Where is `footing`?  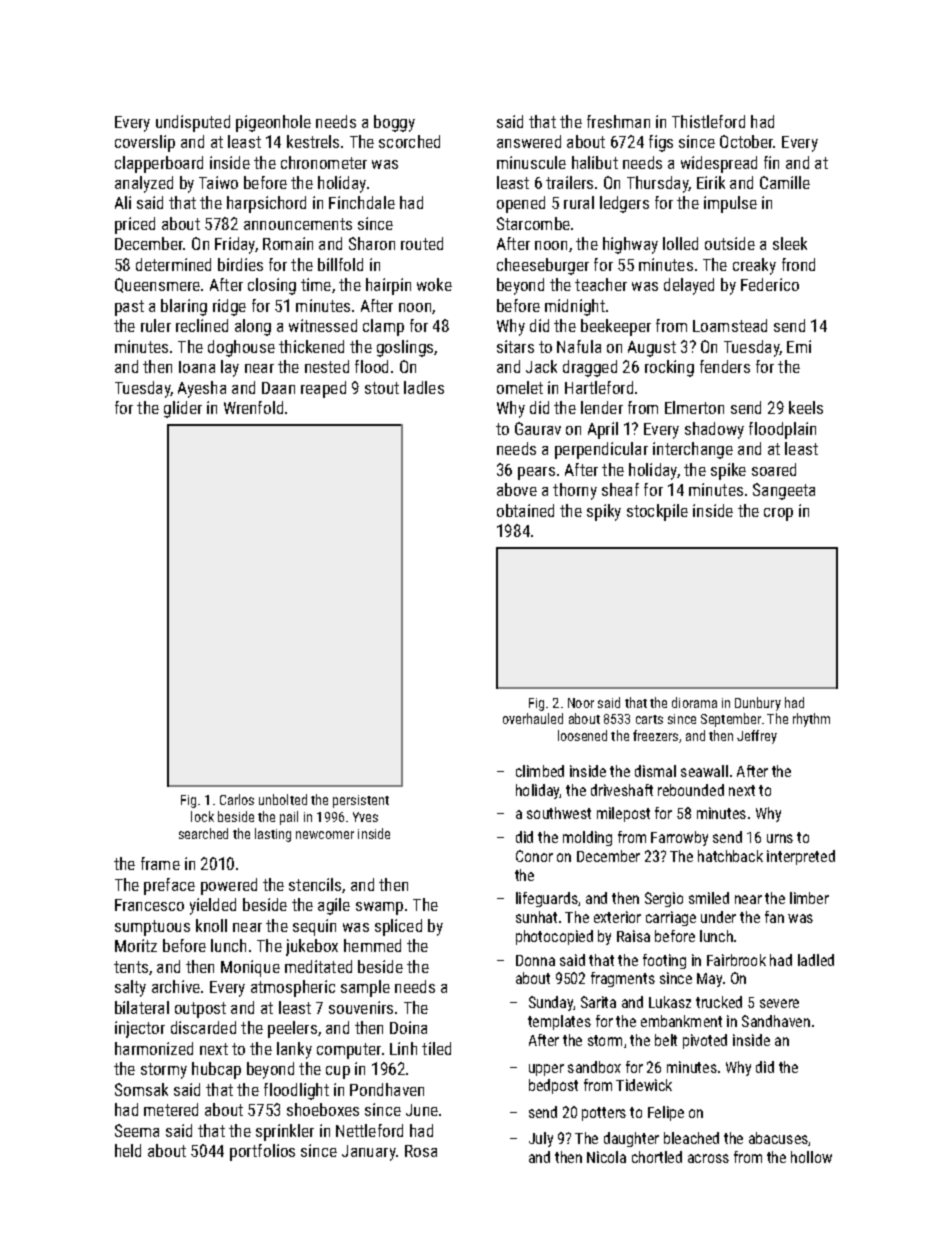 footing is located at coordinates (664, 961).
